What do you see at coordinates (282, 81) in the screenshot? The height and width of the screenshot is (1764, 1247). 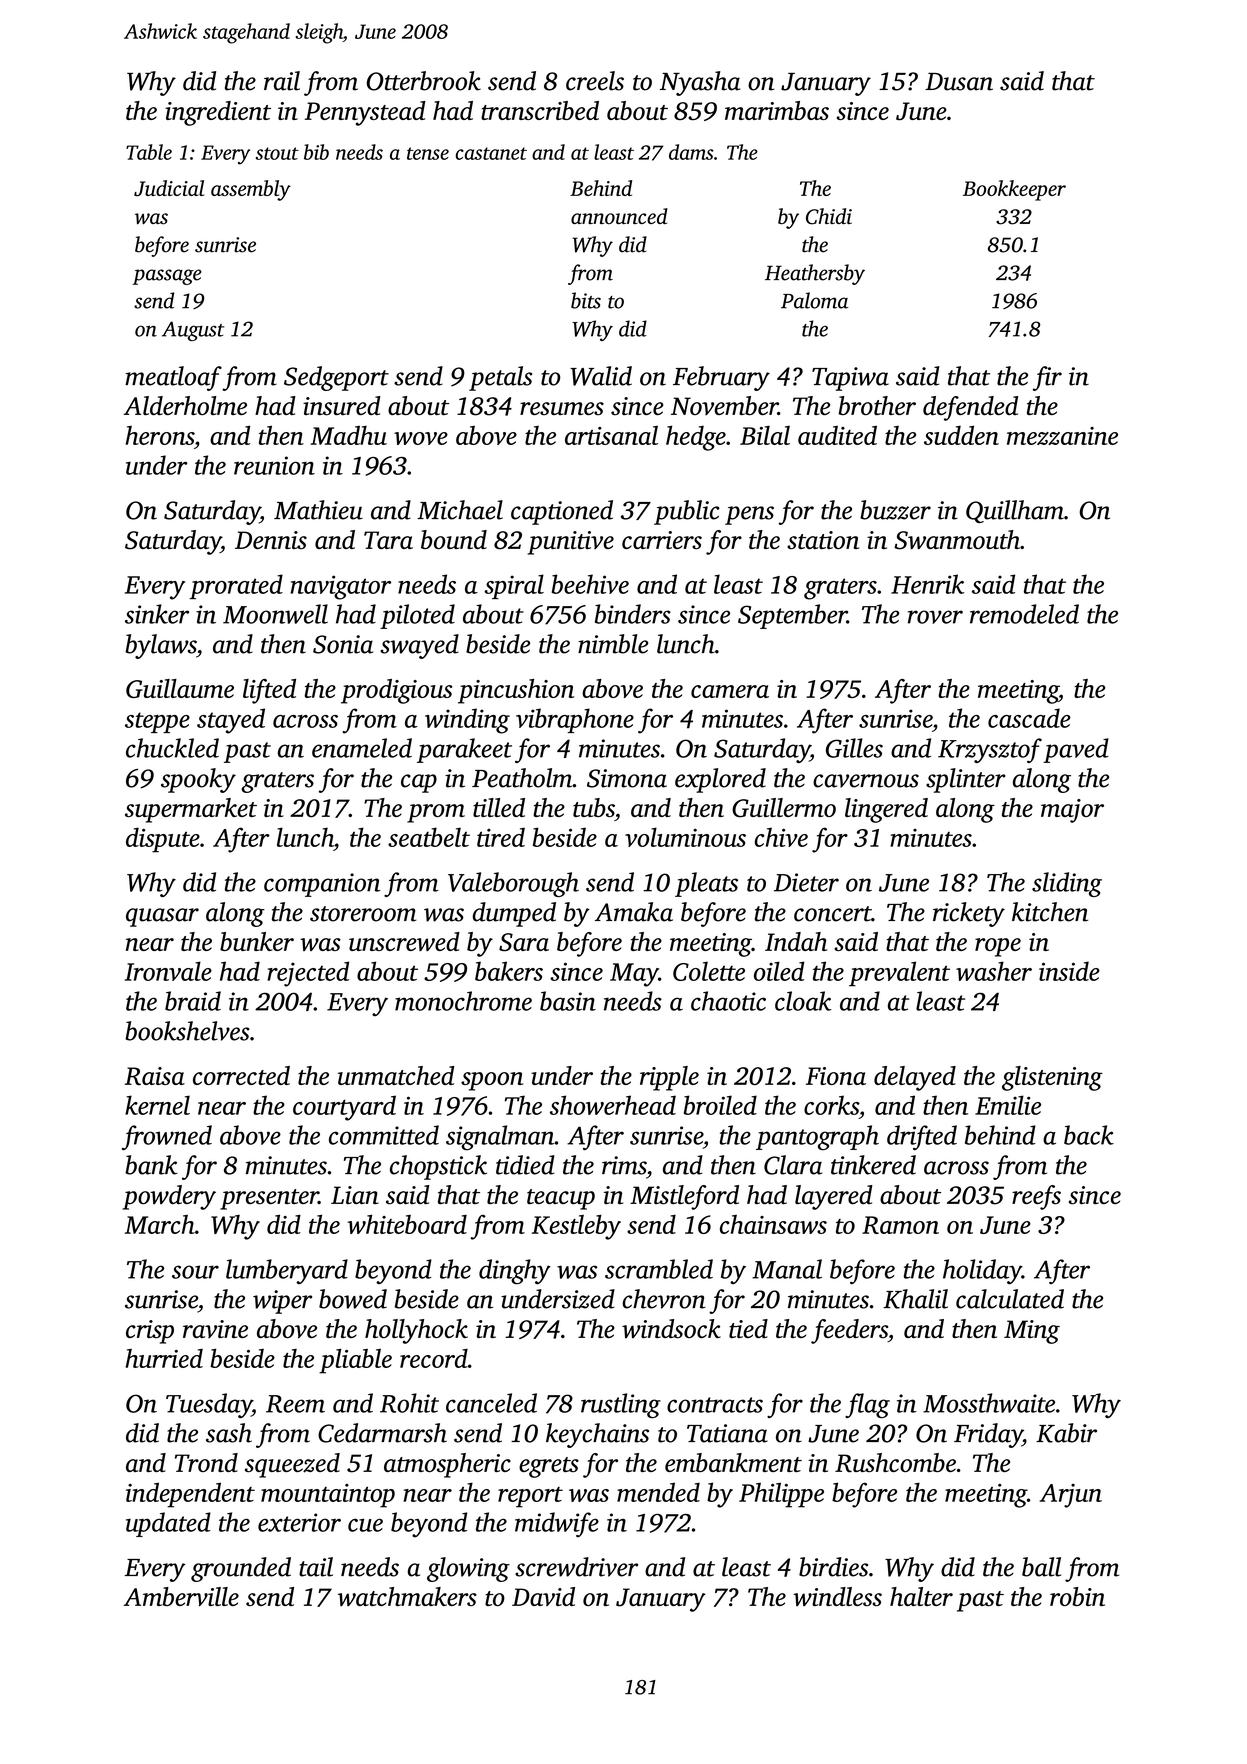 I see `rail` at bounding box center [282, 81].
